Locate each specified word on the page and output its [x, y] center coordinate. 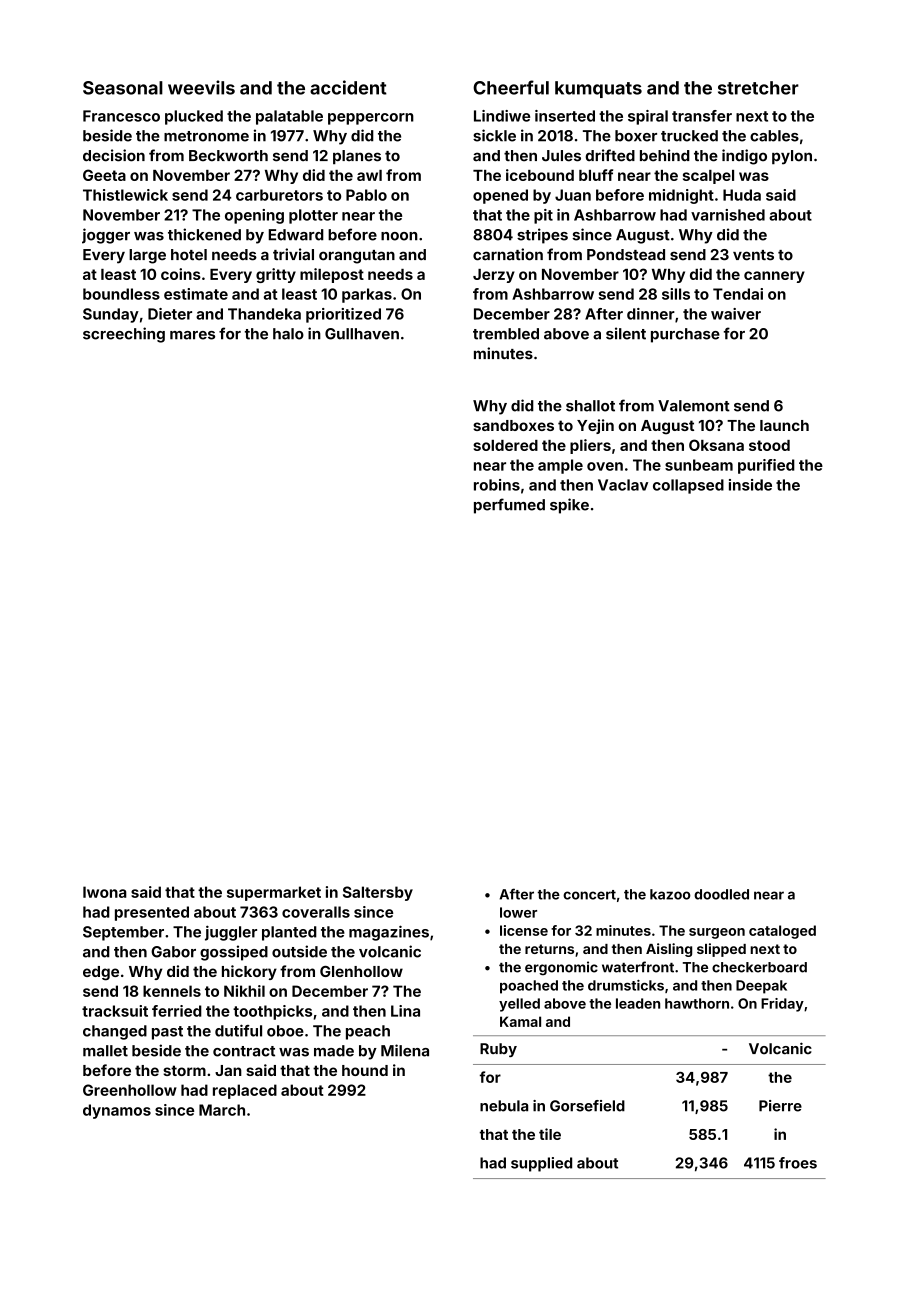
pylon [792, 157]
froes [798, 1163]
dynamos [117, 1111]
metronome [206, 136]
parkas [367, 295]
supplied [541, 1164]
